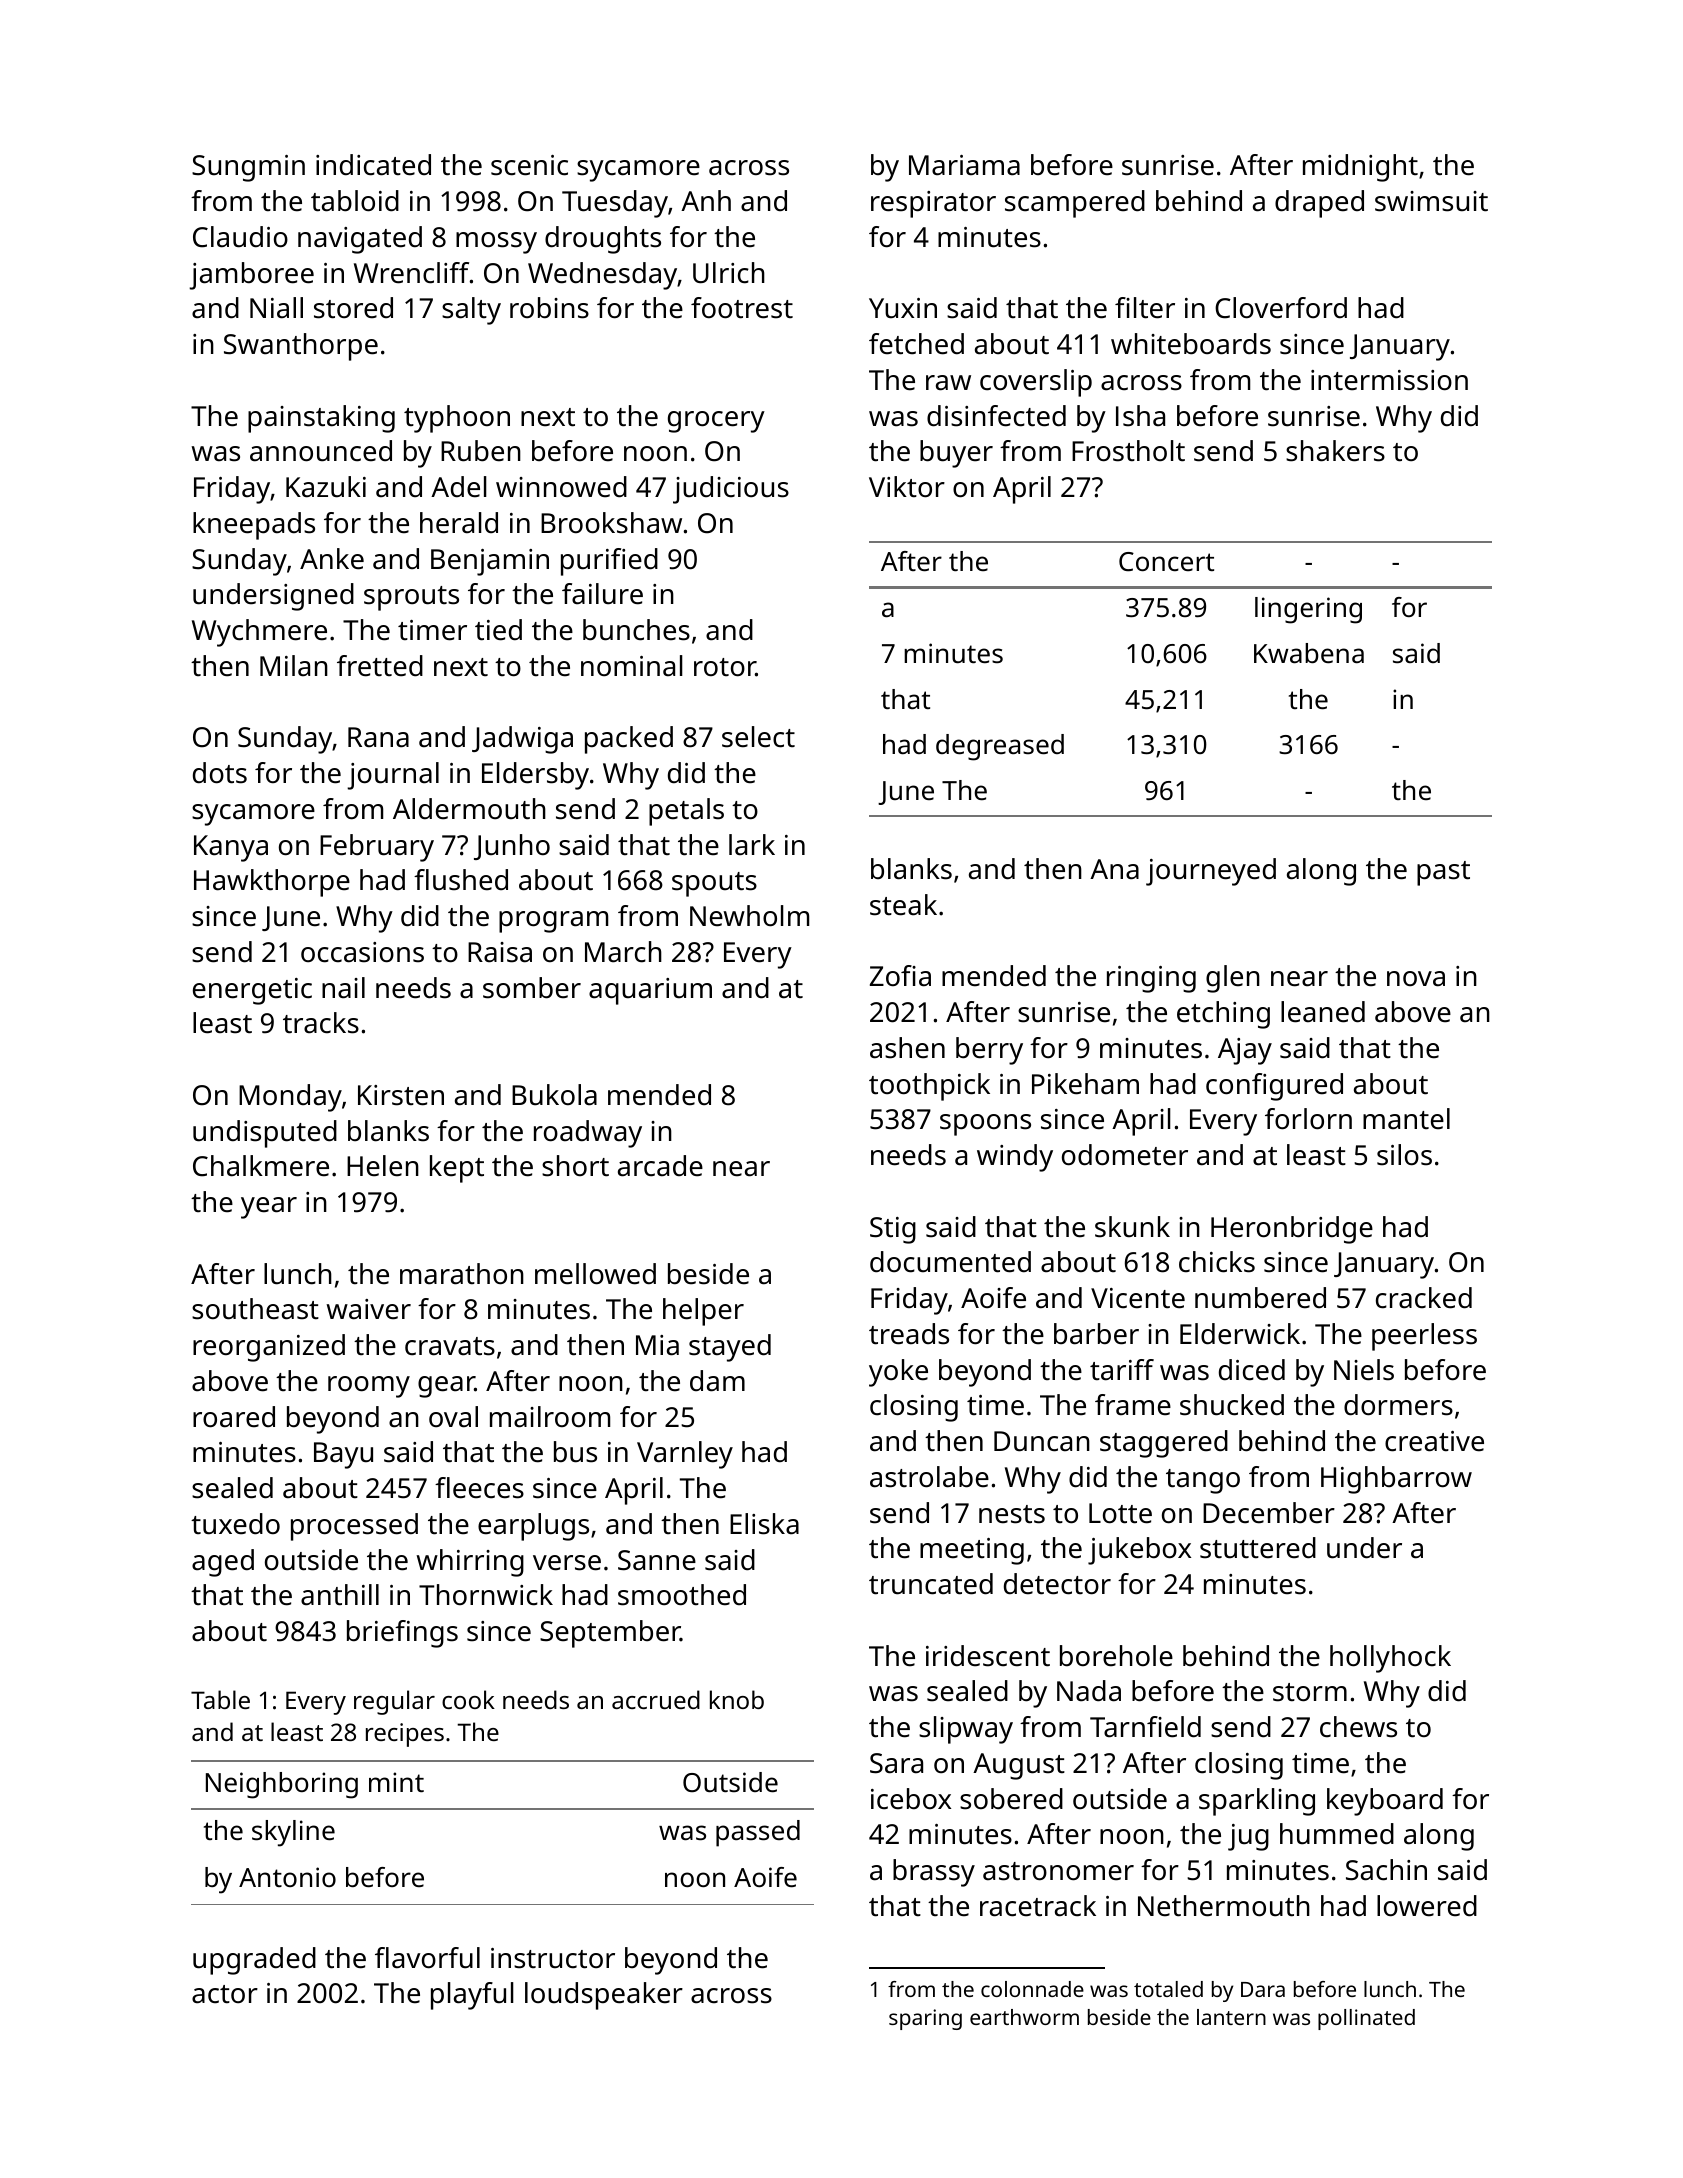 The image size is (1683, 2178). Describe the element at coordinates (1404, 1155) in the page. I see `silos` at that location.
